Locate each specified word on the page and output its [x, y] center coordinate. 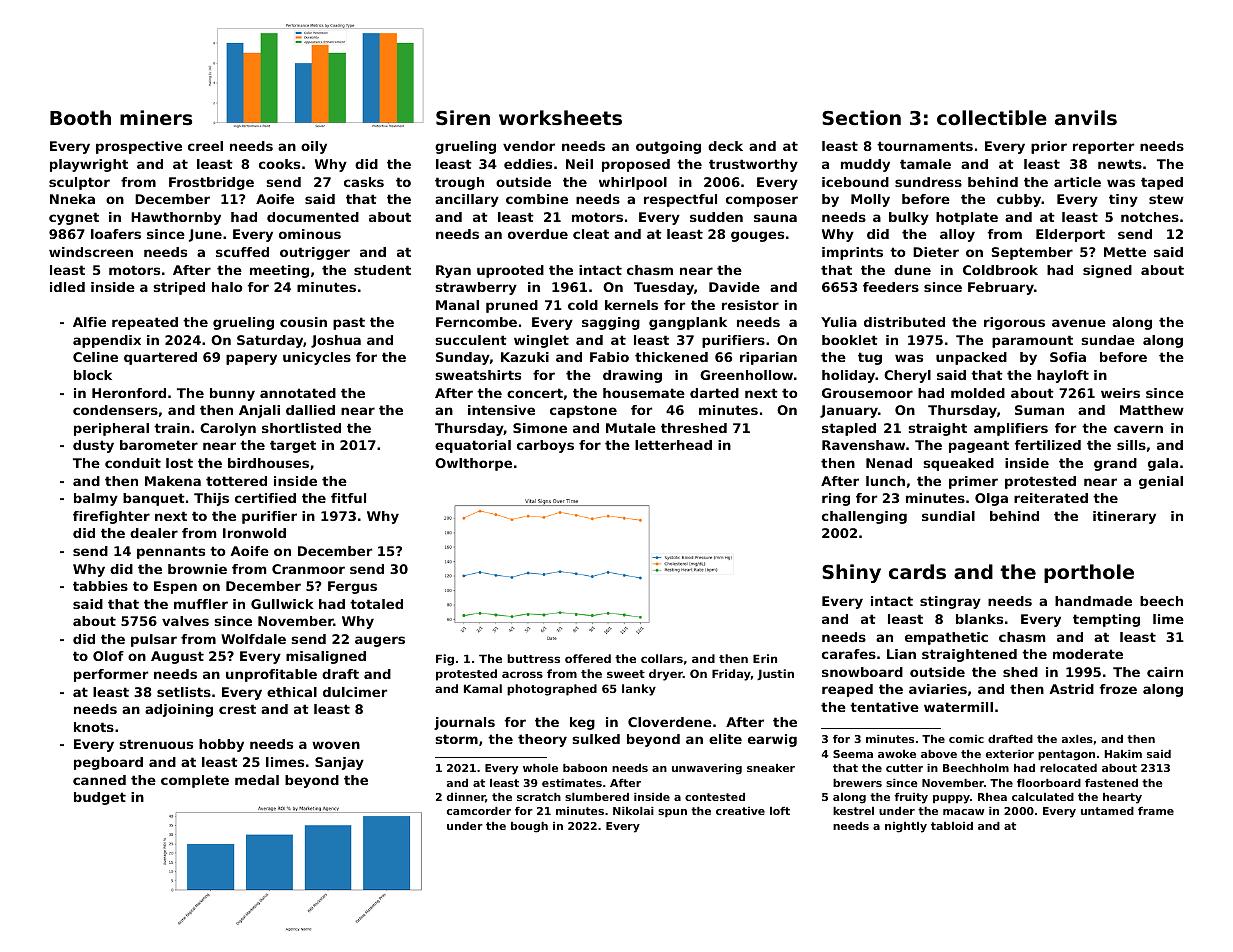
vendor [529, 146]
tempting [1106, 620]
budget [100, 798]
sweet [626, 674]
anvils [1086, 117]
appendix [107, 341]
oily [314, 147]
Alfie [89, 322]
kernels [631, 305]
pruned [512, 306]
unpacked [971, 358]
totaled [376, 604]
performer [111, 675]
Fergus [352, 587]
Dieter [936, 252]
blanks [979, 619]
